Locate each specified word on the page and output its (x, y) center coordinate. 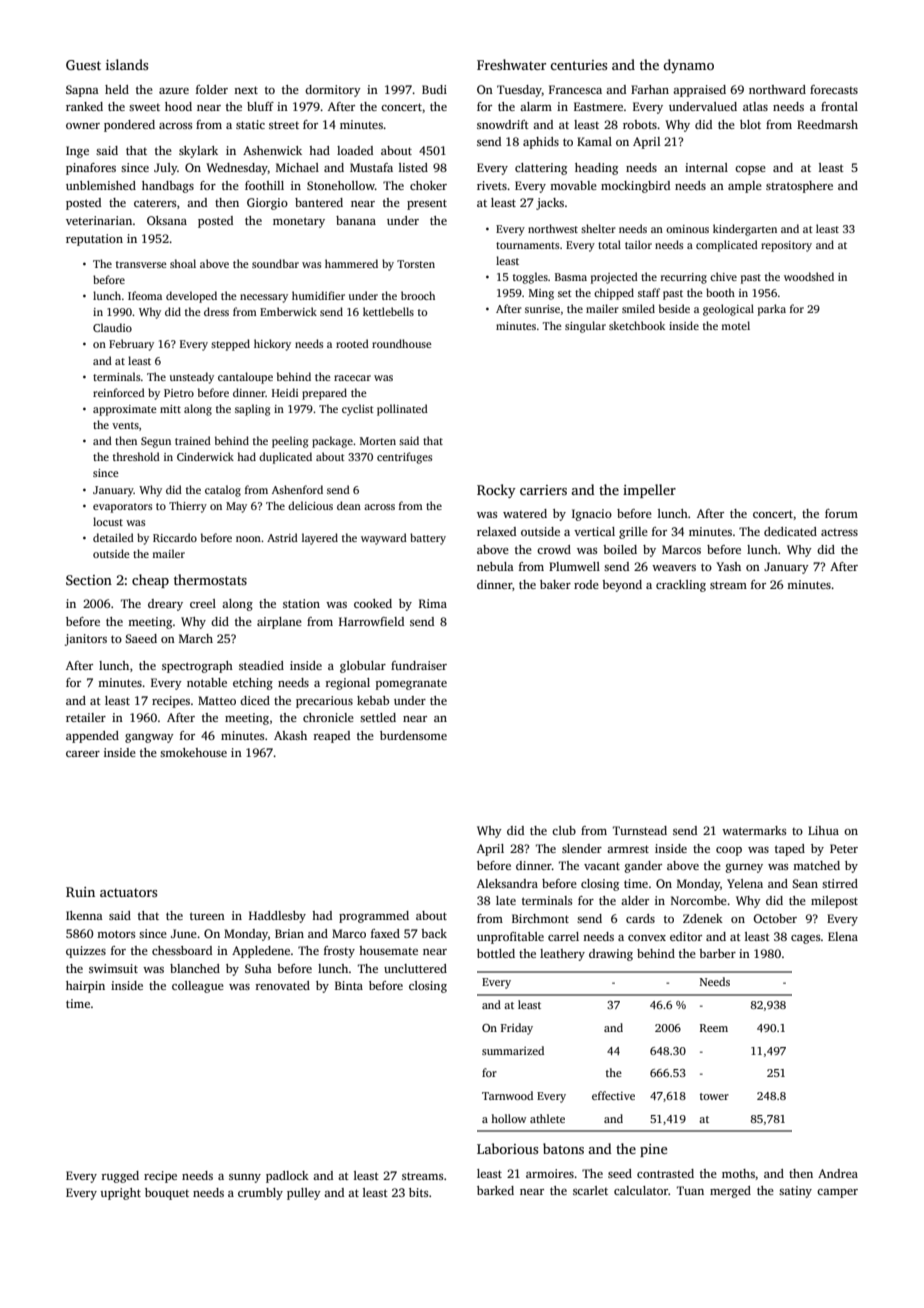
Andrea (838, 1173)
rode (586, 584)
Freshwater (511, 64)
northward (777, 89)
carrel (563, 936)
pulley (304, 1194)
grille (633, 533)
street (284, 125)
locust (108, 521)
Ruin (80, 892)
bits (418, 1192)
